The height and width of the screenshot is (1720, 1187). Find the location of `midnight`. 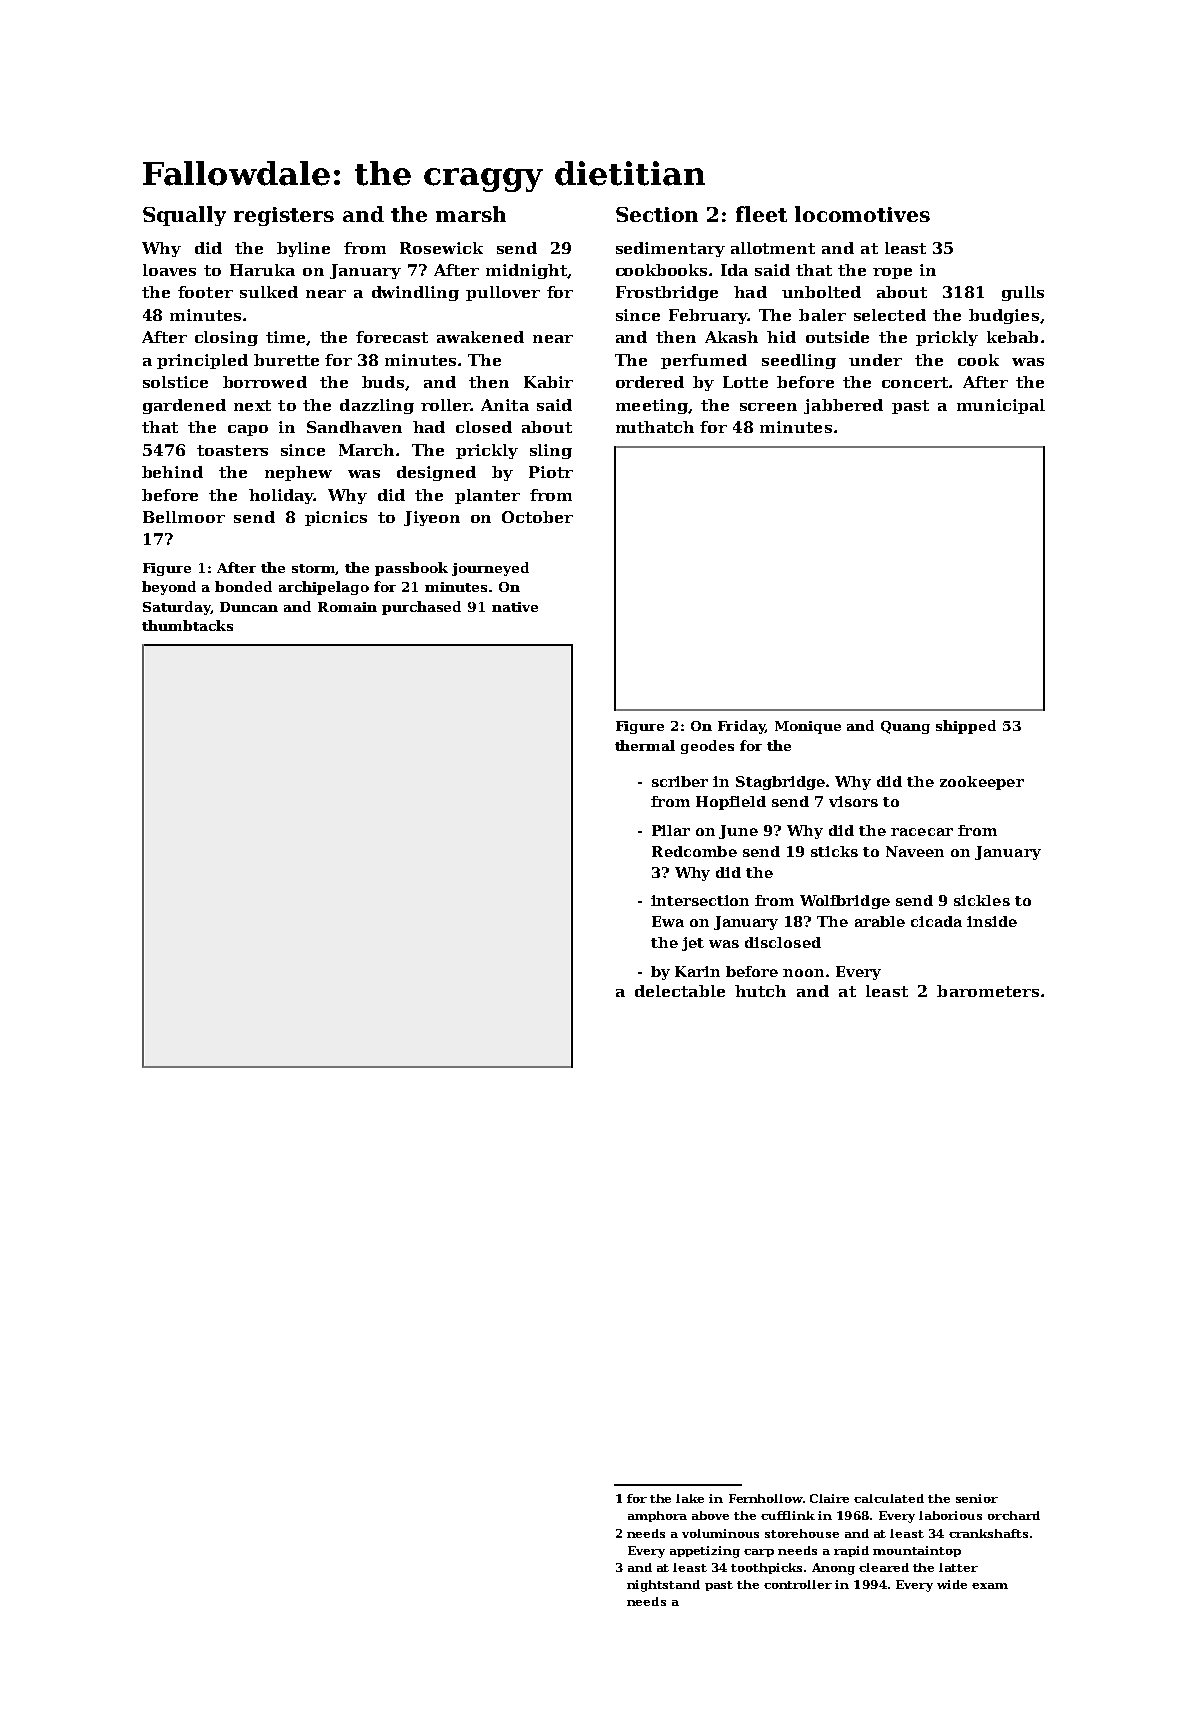

midnight is located at coordinates (526, 271).
